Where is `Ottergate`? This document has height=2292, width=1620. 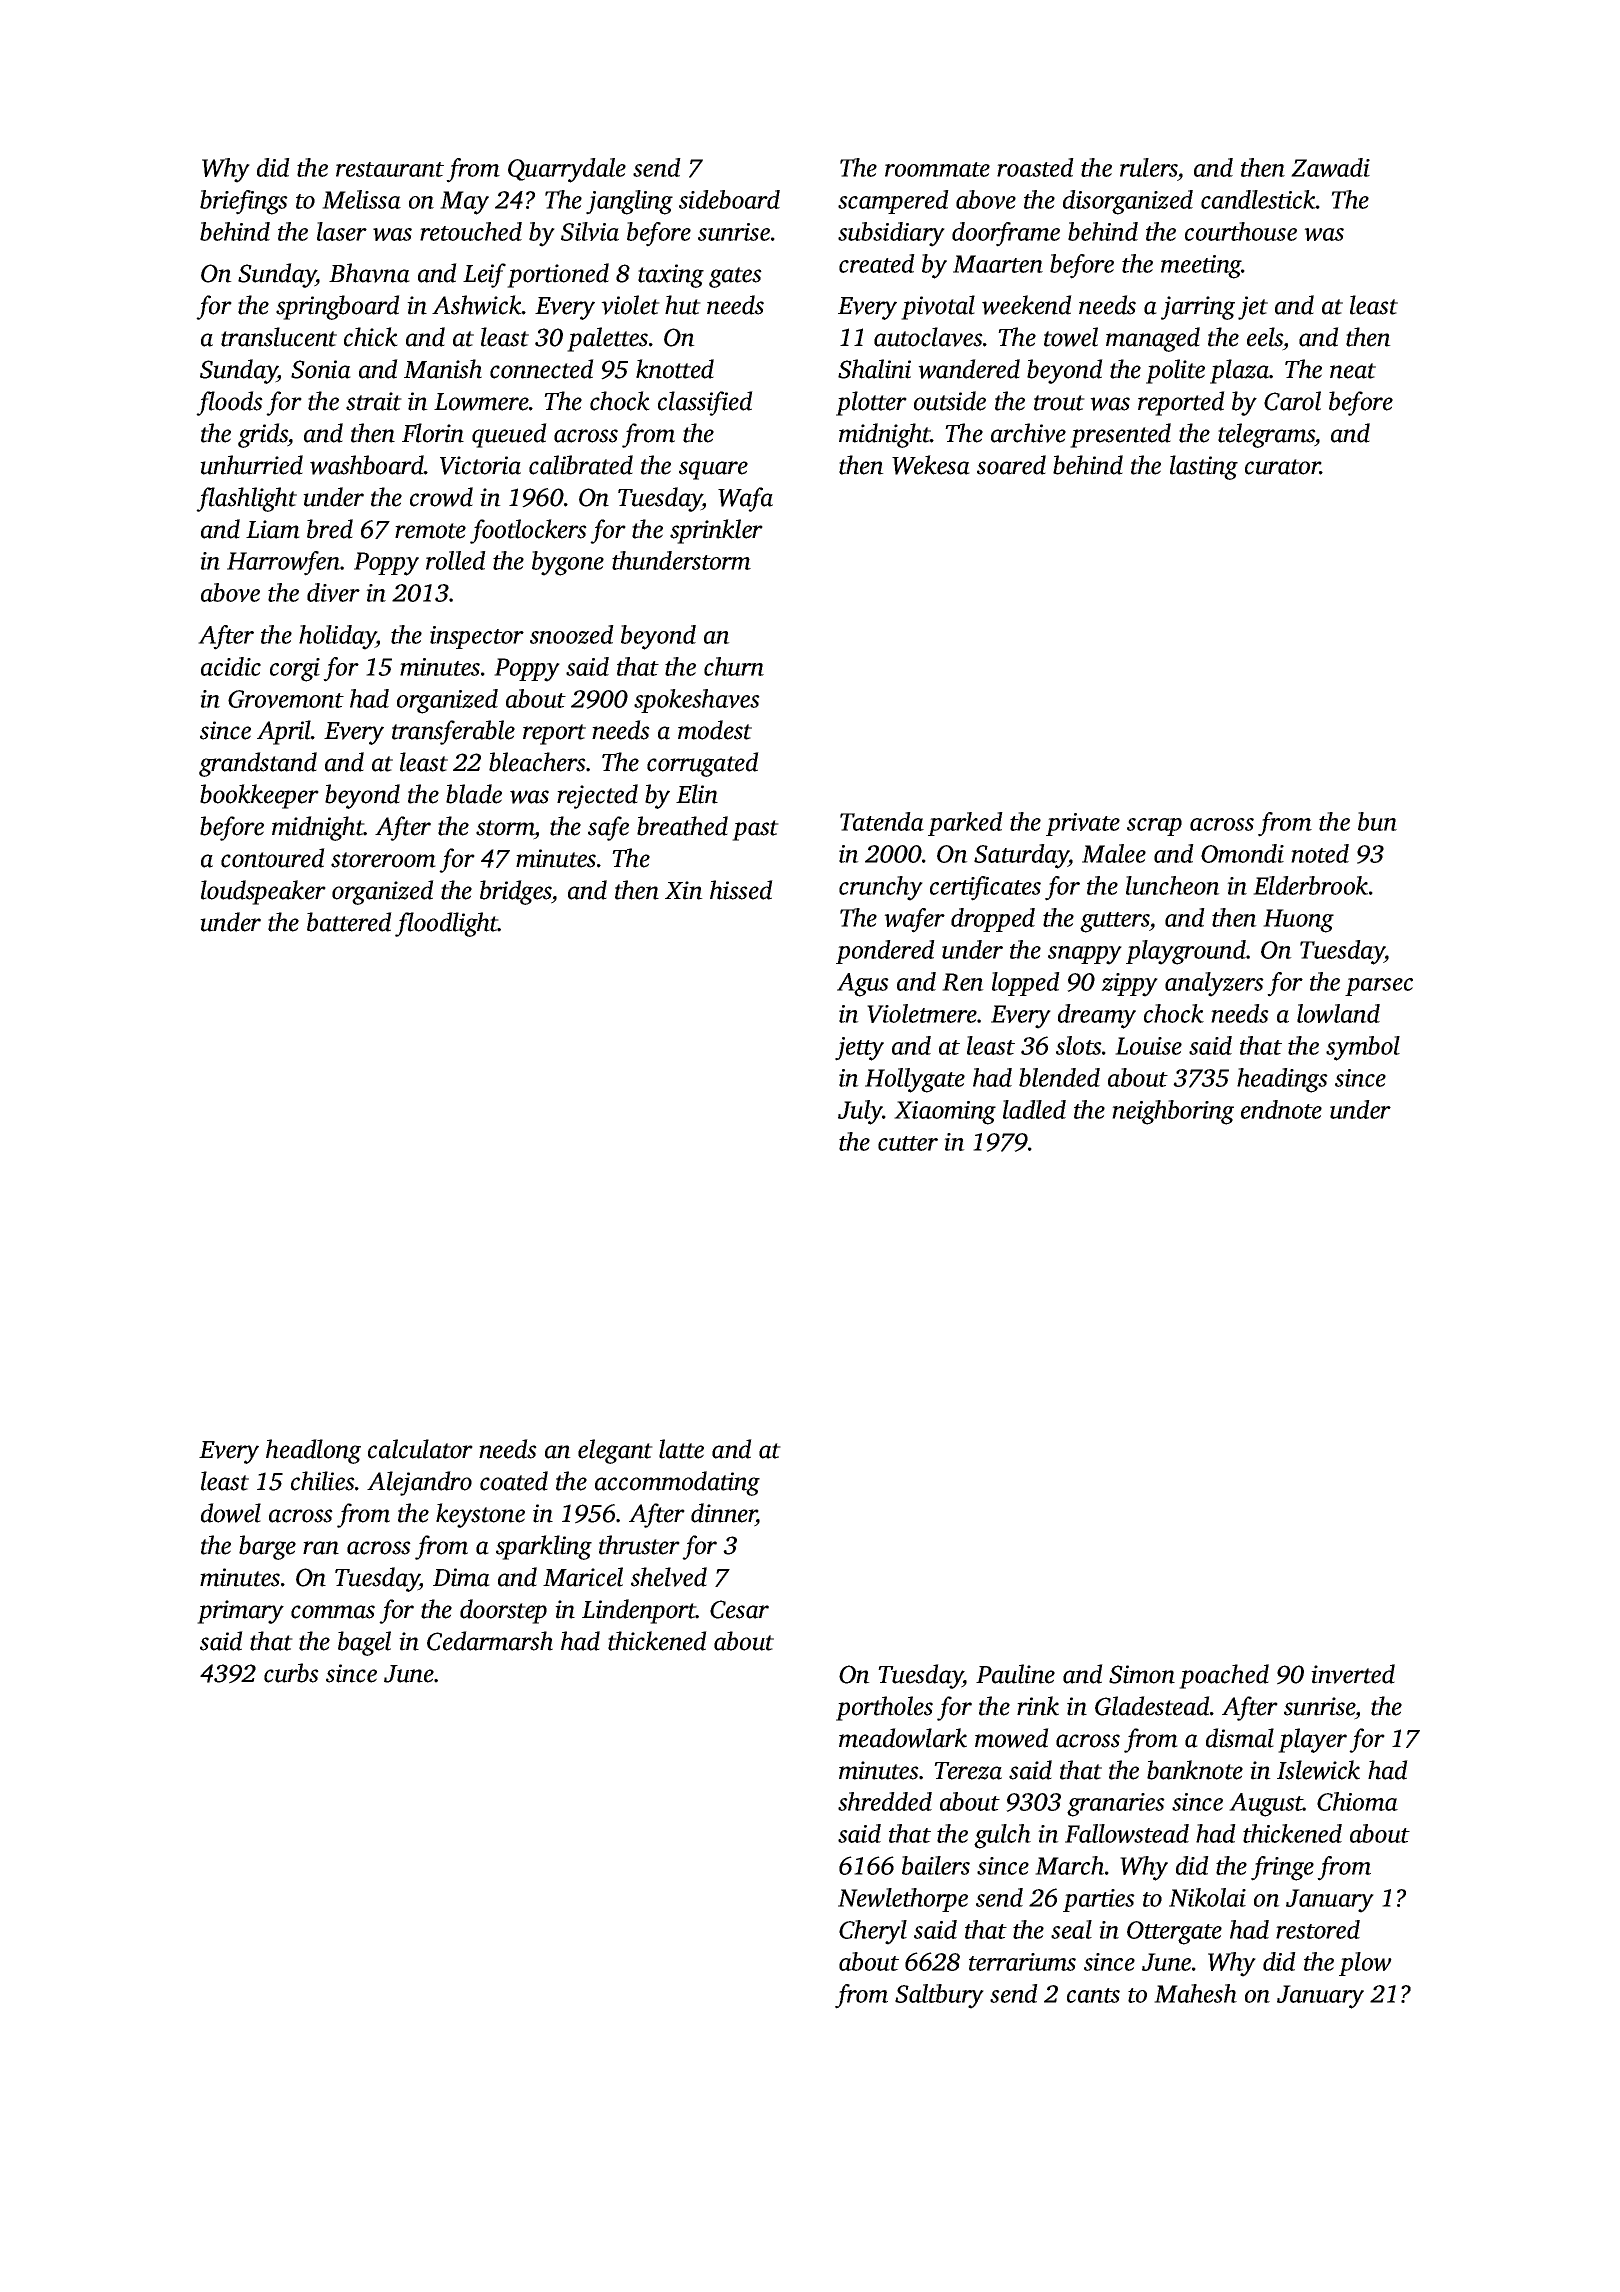 Ottergate is located at coordinates (1174, 1933).
